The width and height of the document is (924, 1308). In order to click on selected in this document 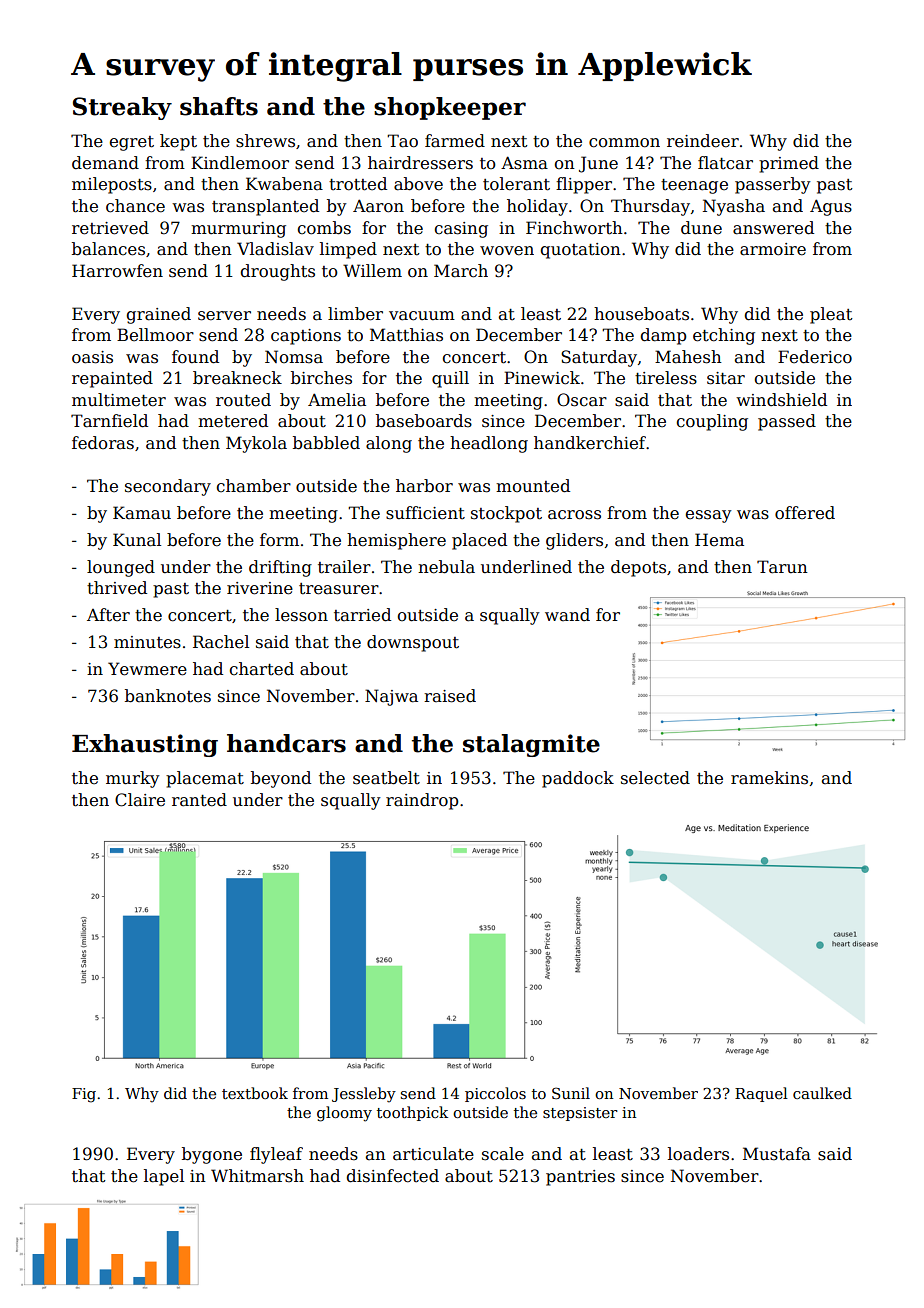, I will do `click(655, 778)`.
